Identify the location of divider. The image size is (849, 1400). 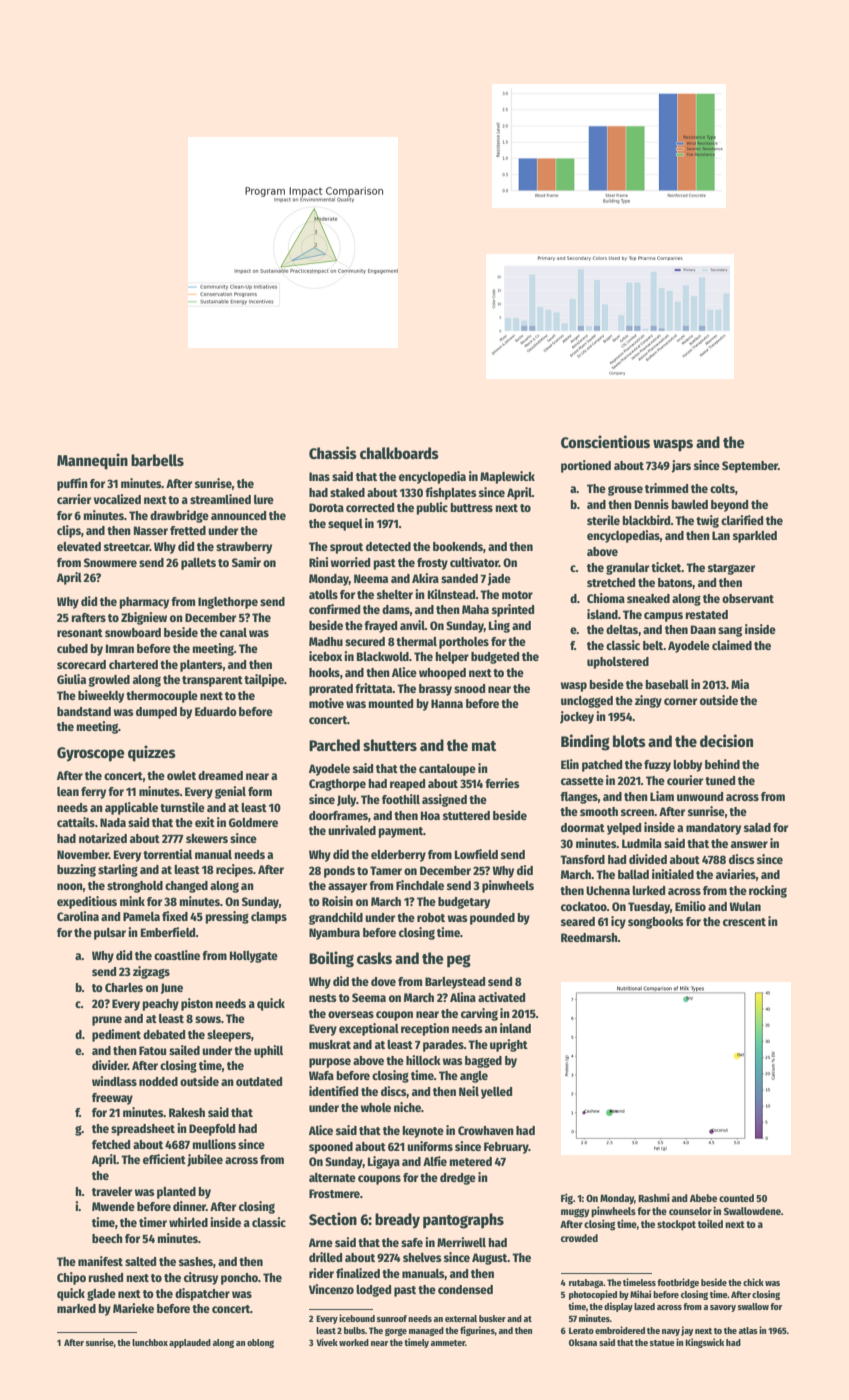
(110, 1065).
